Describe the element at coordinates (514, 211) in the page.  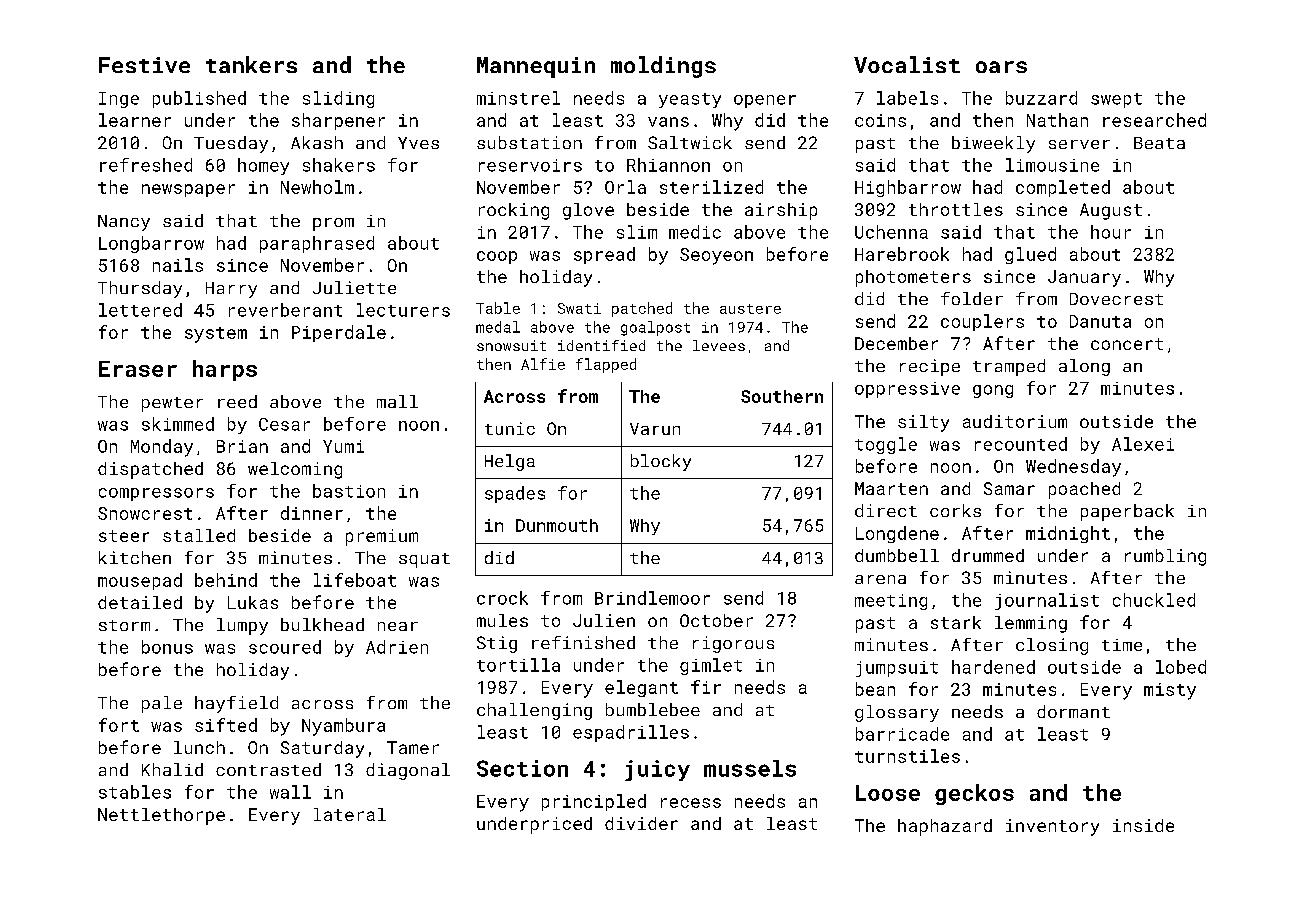
I see `rocking` at that location.
